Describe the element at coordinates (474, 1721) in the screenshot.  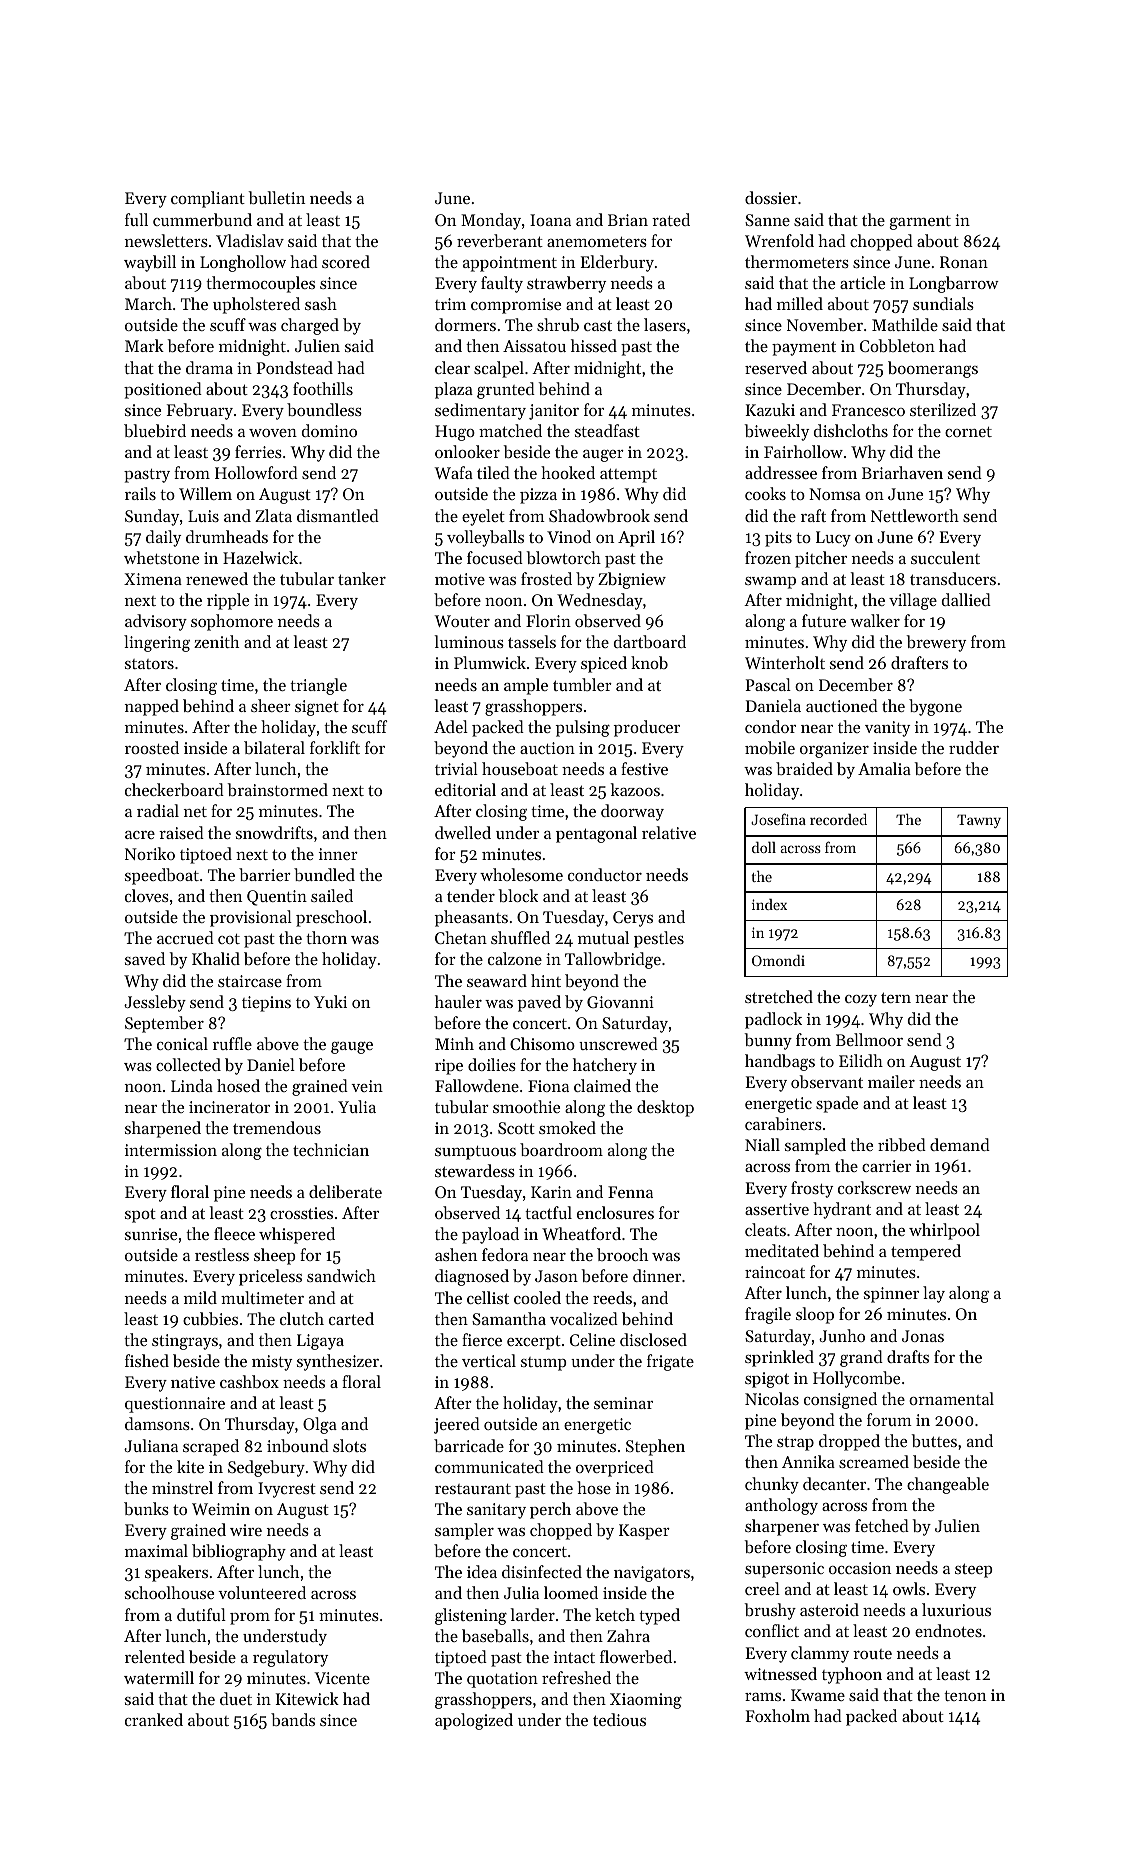
I see `apologized` at that location.
